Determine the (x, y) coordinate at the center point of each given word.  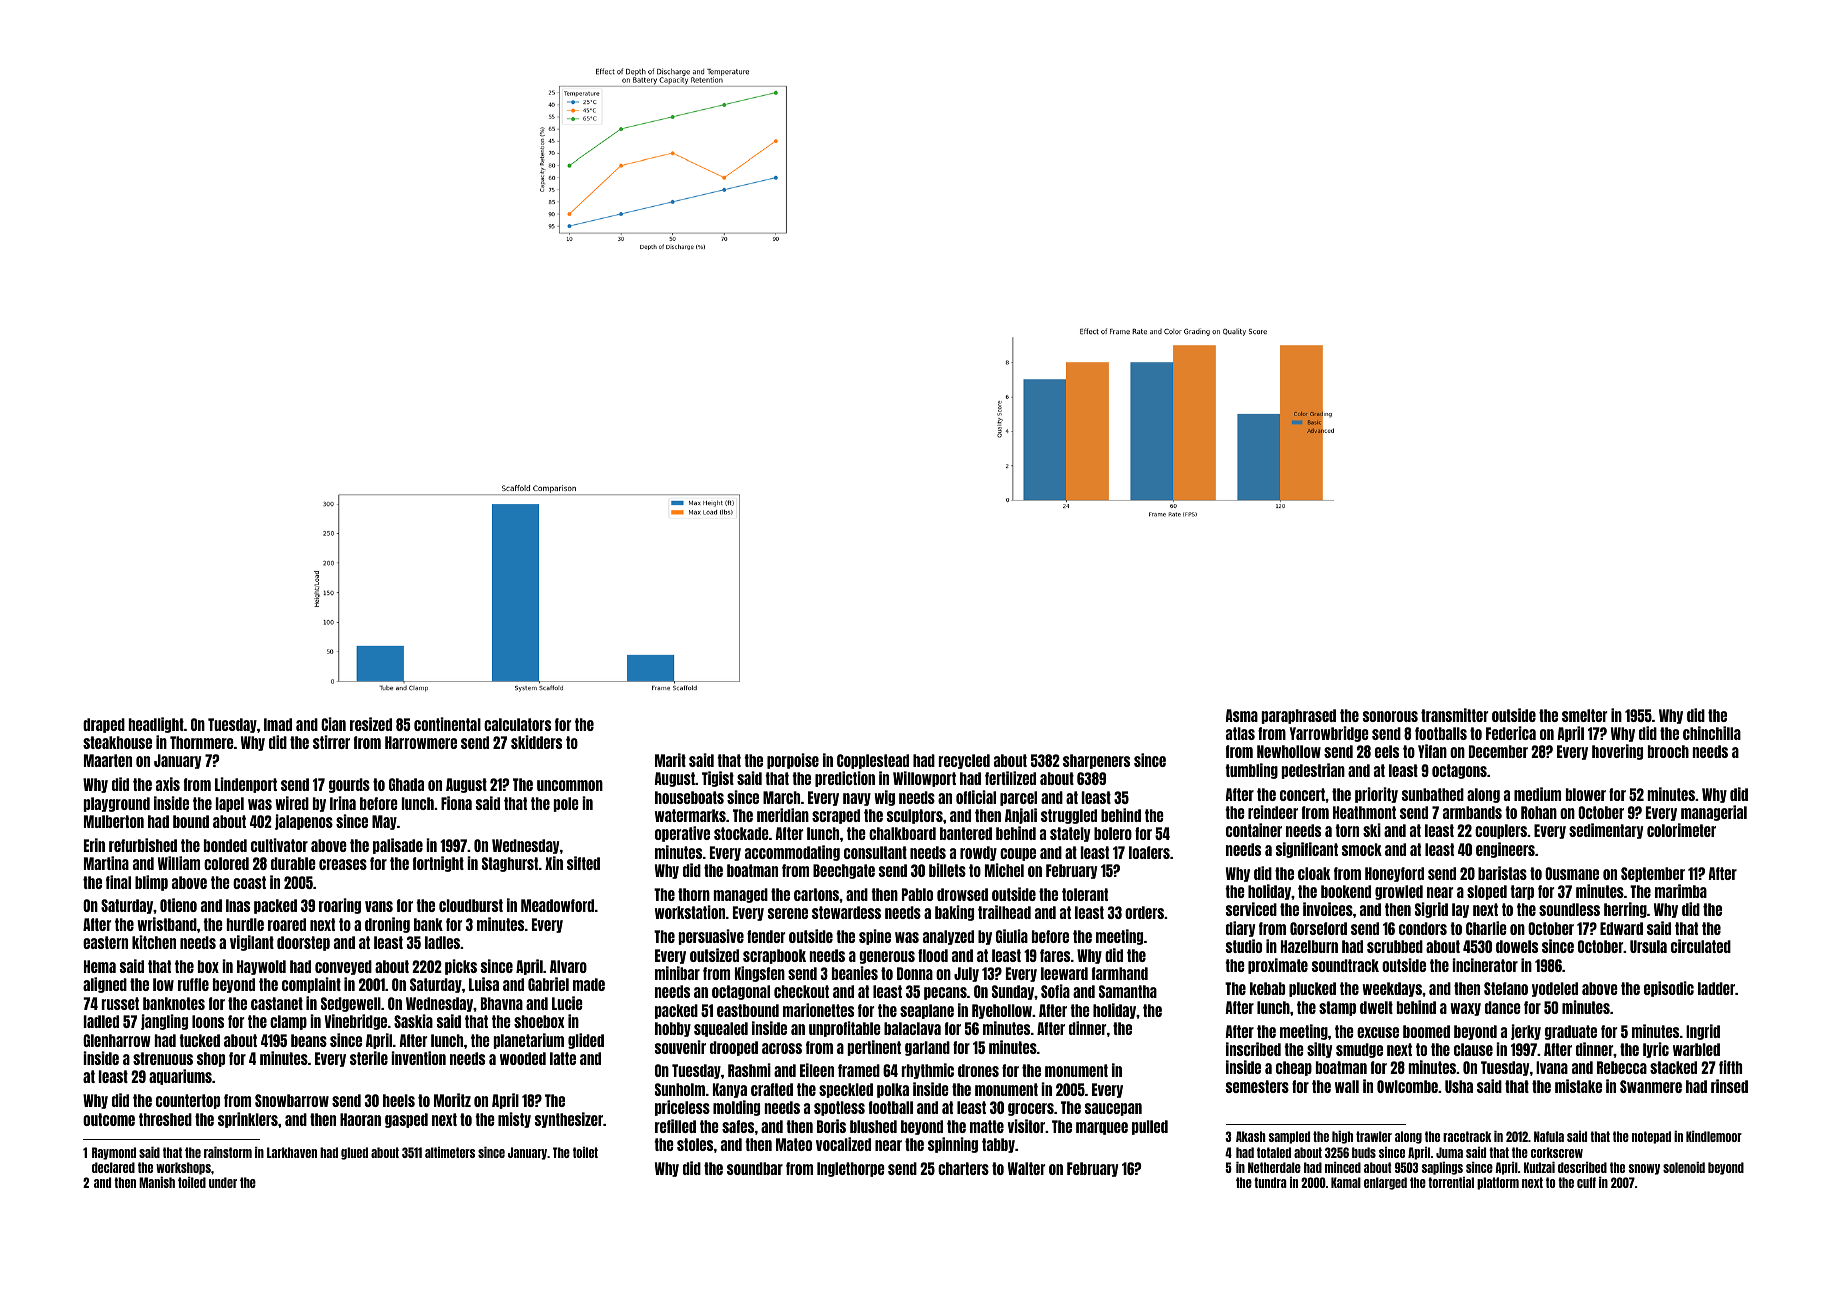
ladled (101, 1021)
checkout (801, 991)
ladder (1716, 988)
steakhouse (117, 742)
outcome (109, 1119)
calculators (517, 724)
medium (1537, 794)
